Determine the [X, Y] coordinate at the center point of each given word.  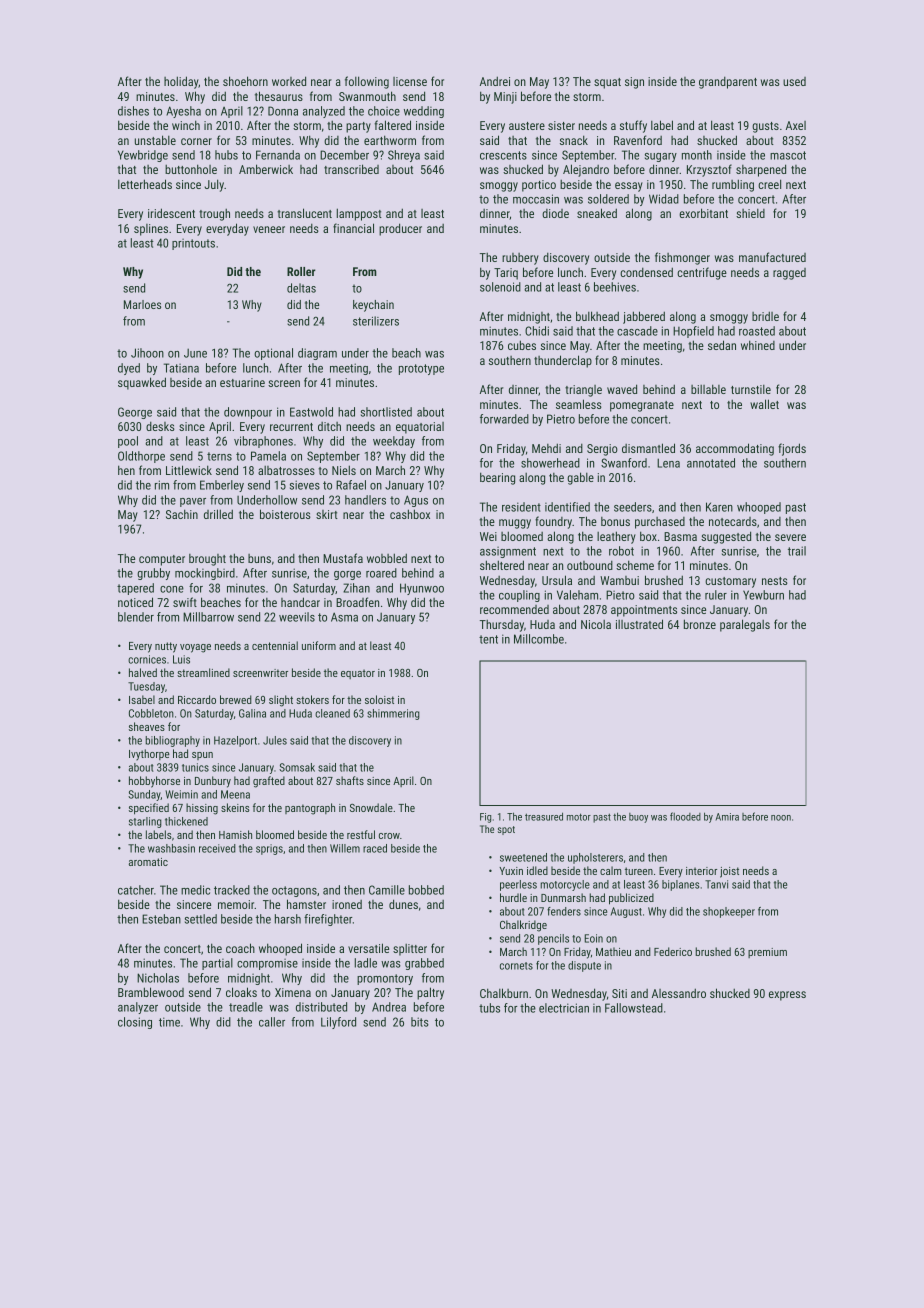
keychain [373, 306]
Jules [275, 740]
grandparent [728, 83]
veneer [269, 229]
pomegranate [642, 406]
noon [781, 818]
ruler [716, 595]
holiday [181, 82]
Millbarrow [208, 617]
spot [506, 830]
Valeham [577, 595]
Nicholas [158, 978]
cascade [637, 331]
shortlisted [386, 412]
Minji [505, 98]
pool [128, 442]
